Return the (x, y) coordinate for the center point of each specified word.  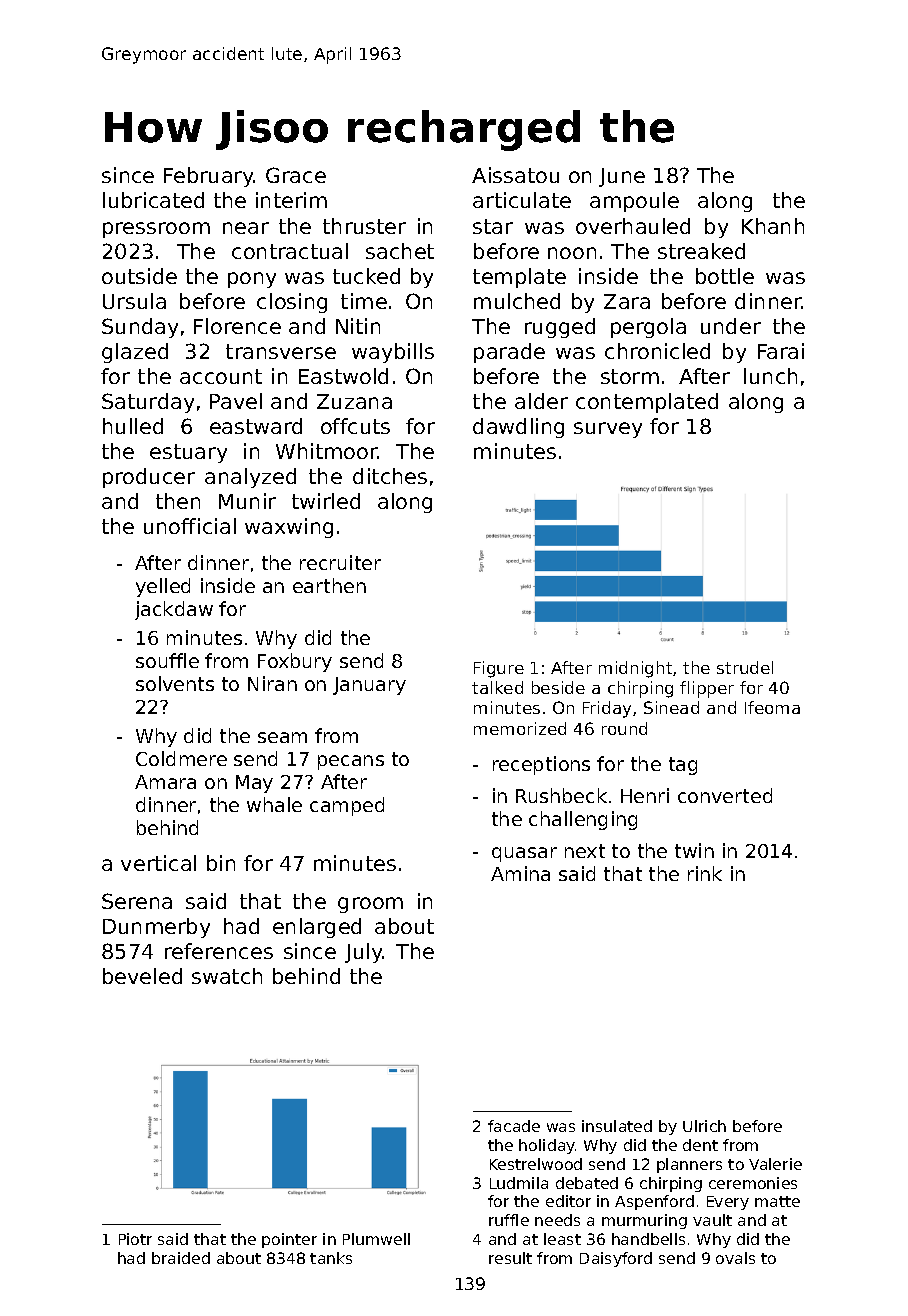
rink (705, 873)
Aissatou (515, 175)
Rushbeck (561, 795)
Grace (296, 175)
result (510, 1258)
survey (608, 430)
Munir (247, 501)
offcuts (355, 426)
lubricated (153, 200)
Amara (165, 782)
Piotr (135, 1239)
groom (370, 905)
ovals (735, 1258)
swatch (227, 976)
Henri (645, 795)
